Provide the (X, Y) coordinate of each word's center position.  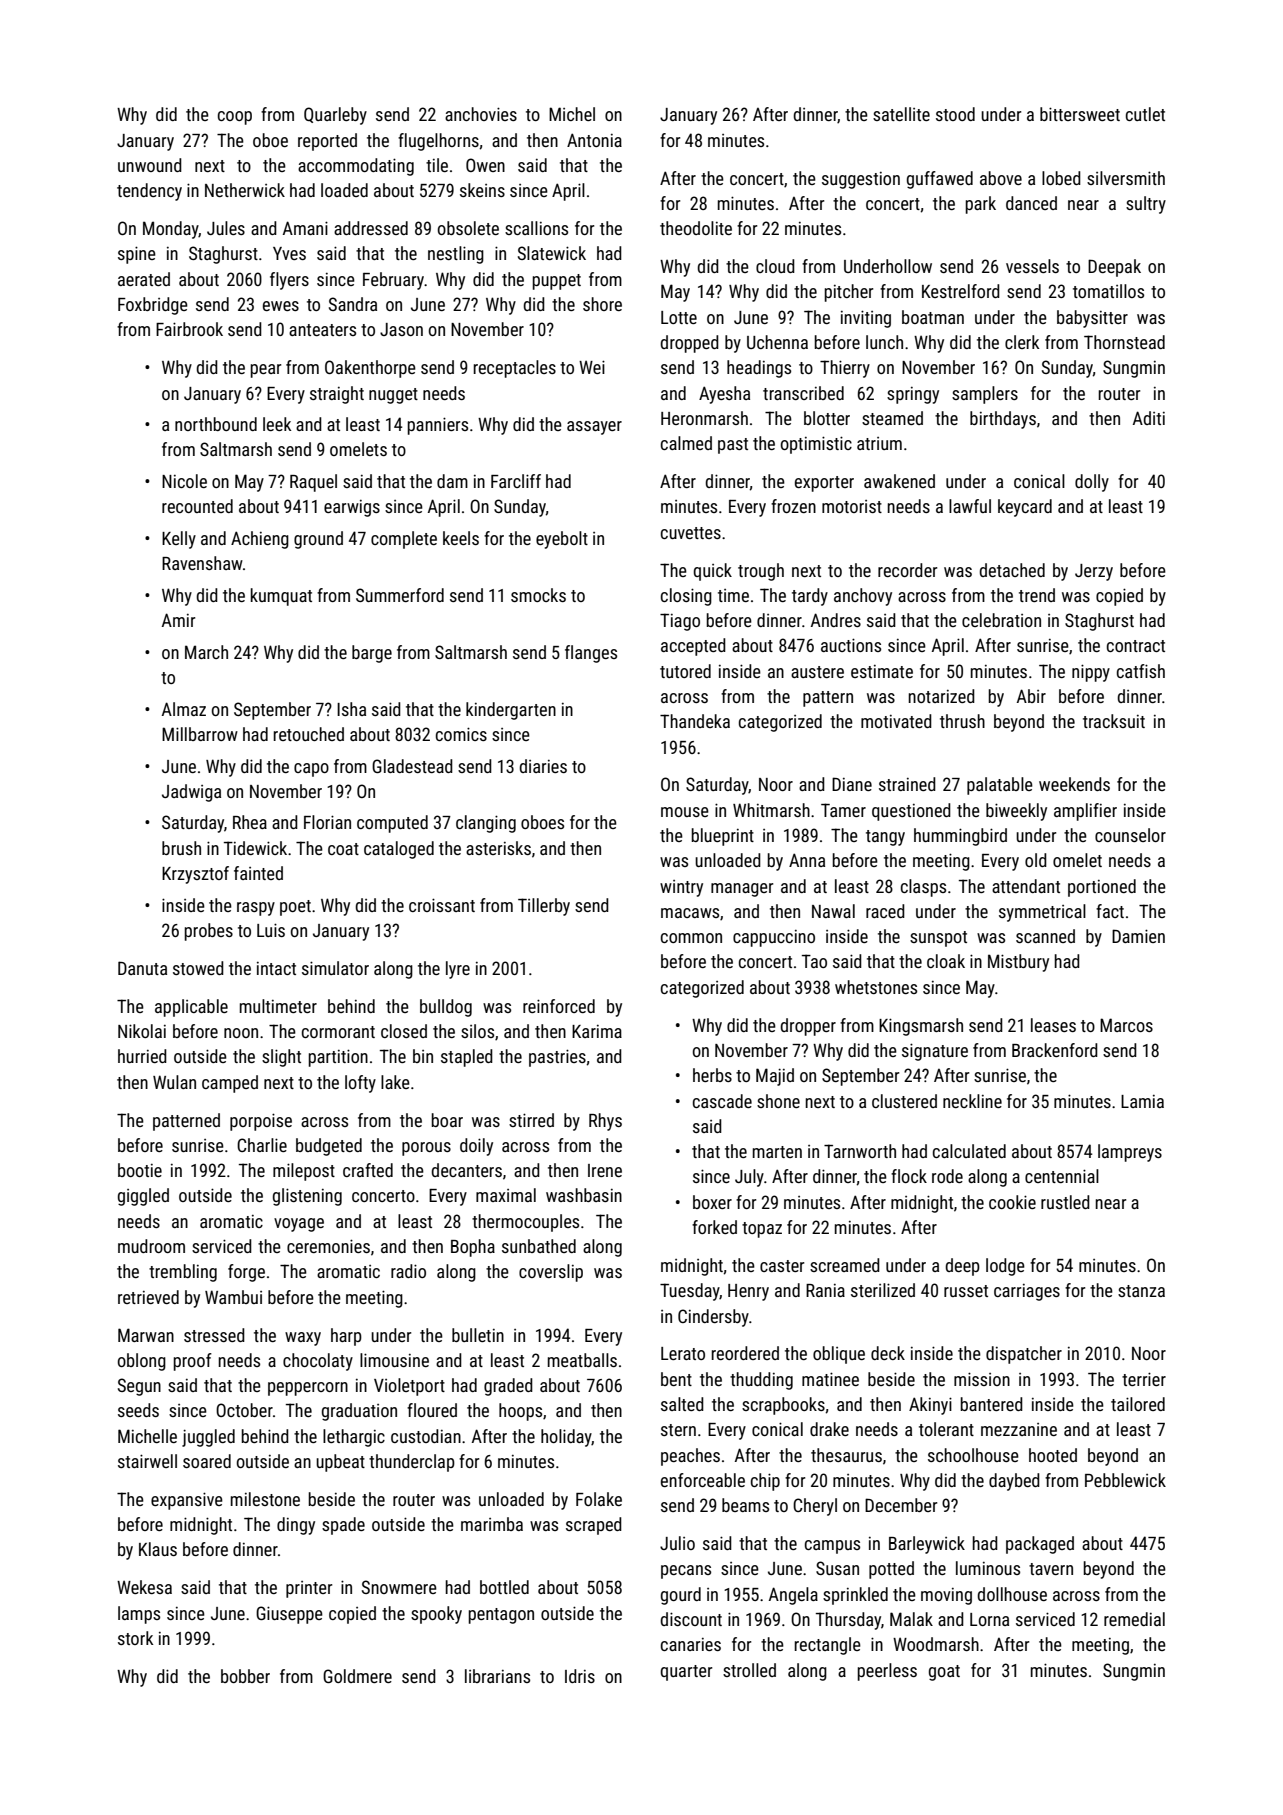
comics (461, 734)
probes (209, 932)
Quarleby (335, 116)
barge (372, 654)
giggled (143, 1197)
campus (832, 1547)
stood (955, 114)
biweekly (1016, 812)
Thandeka (695, 721)
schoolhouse (973, 1455)
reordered (745, 1353)
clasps (923, 888)
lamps (139, 1615)
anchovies (481, 114)
